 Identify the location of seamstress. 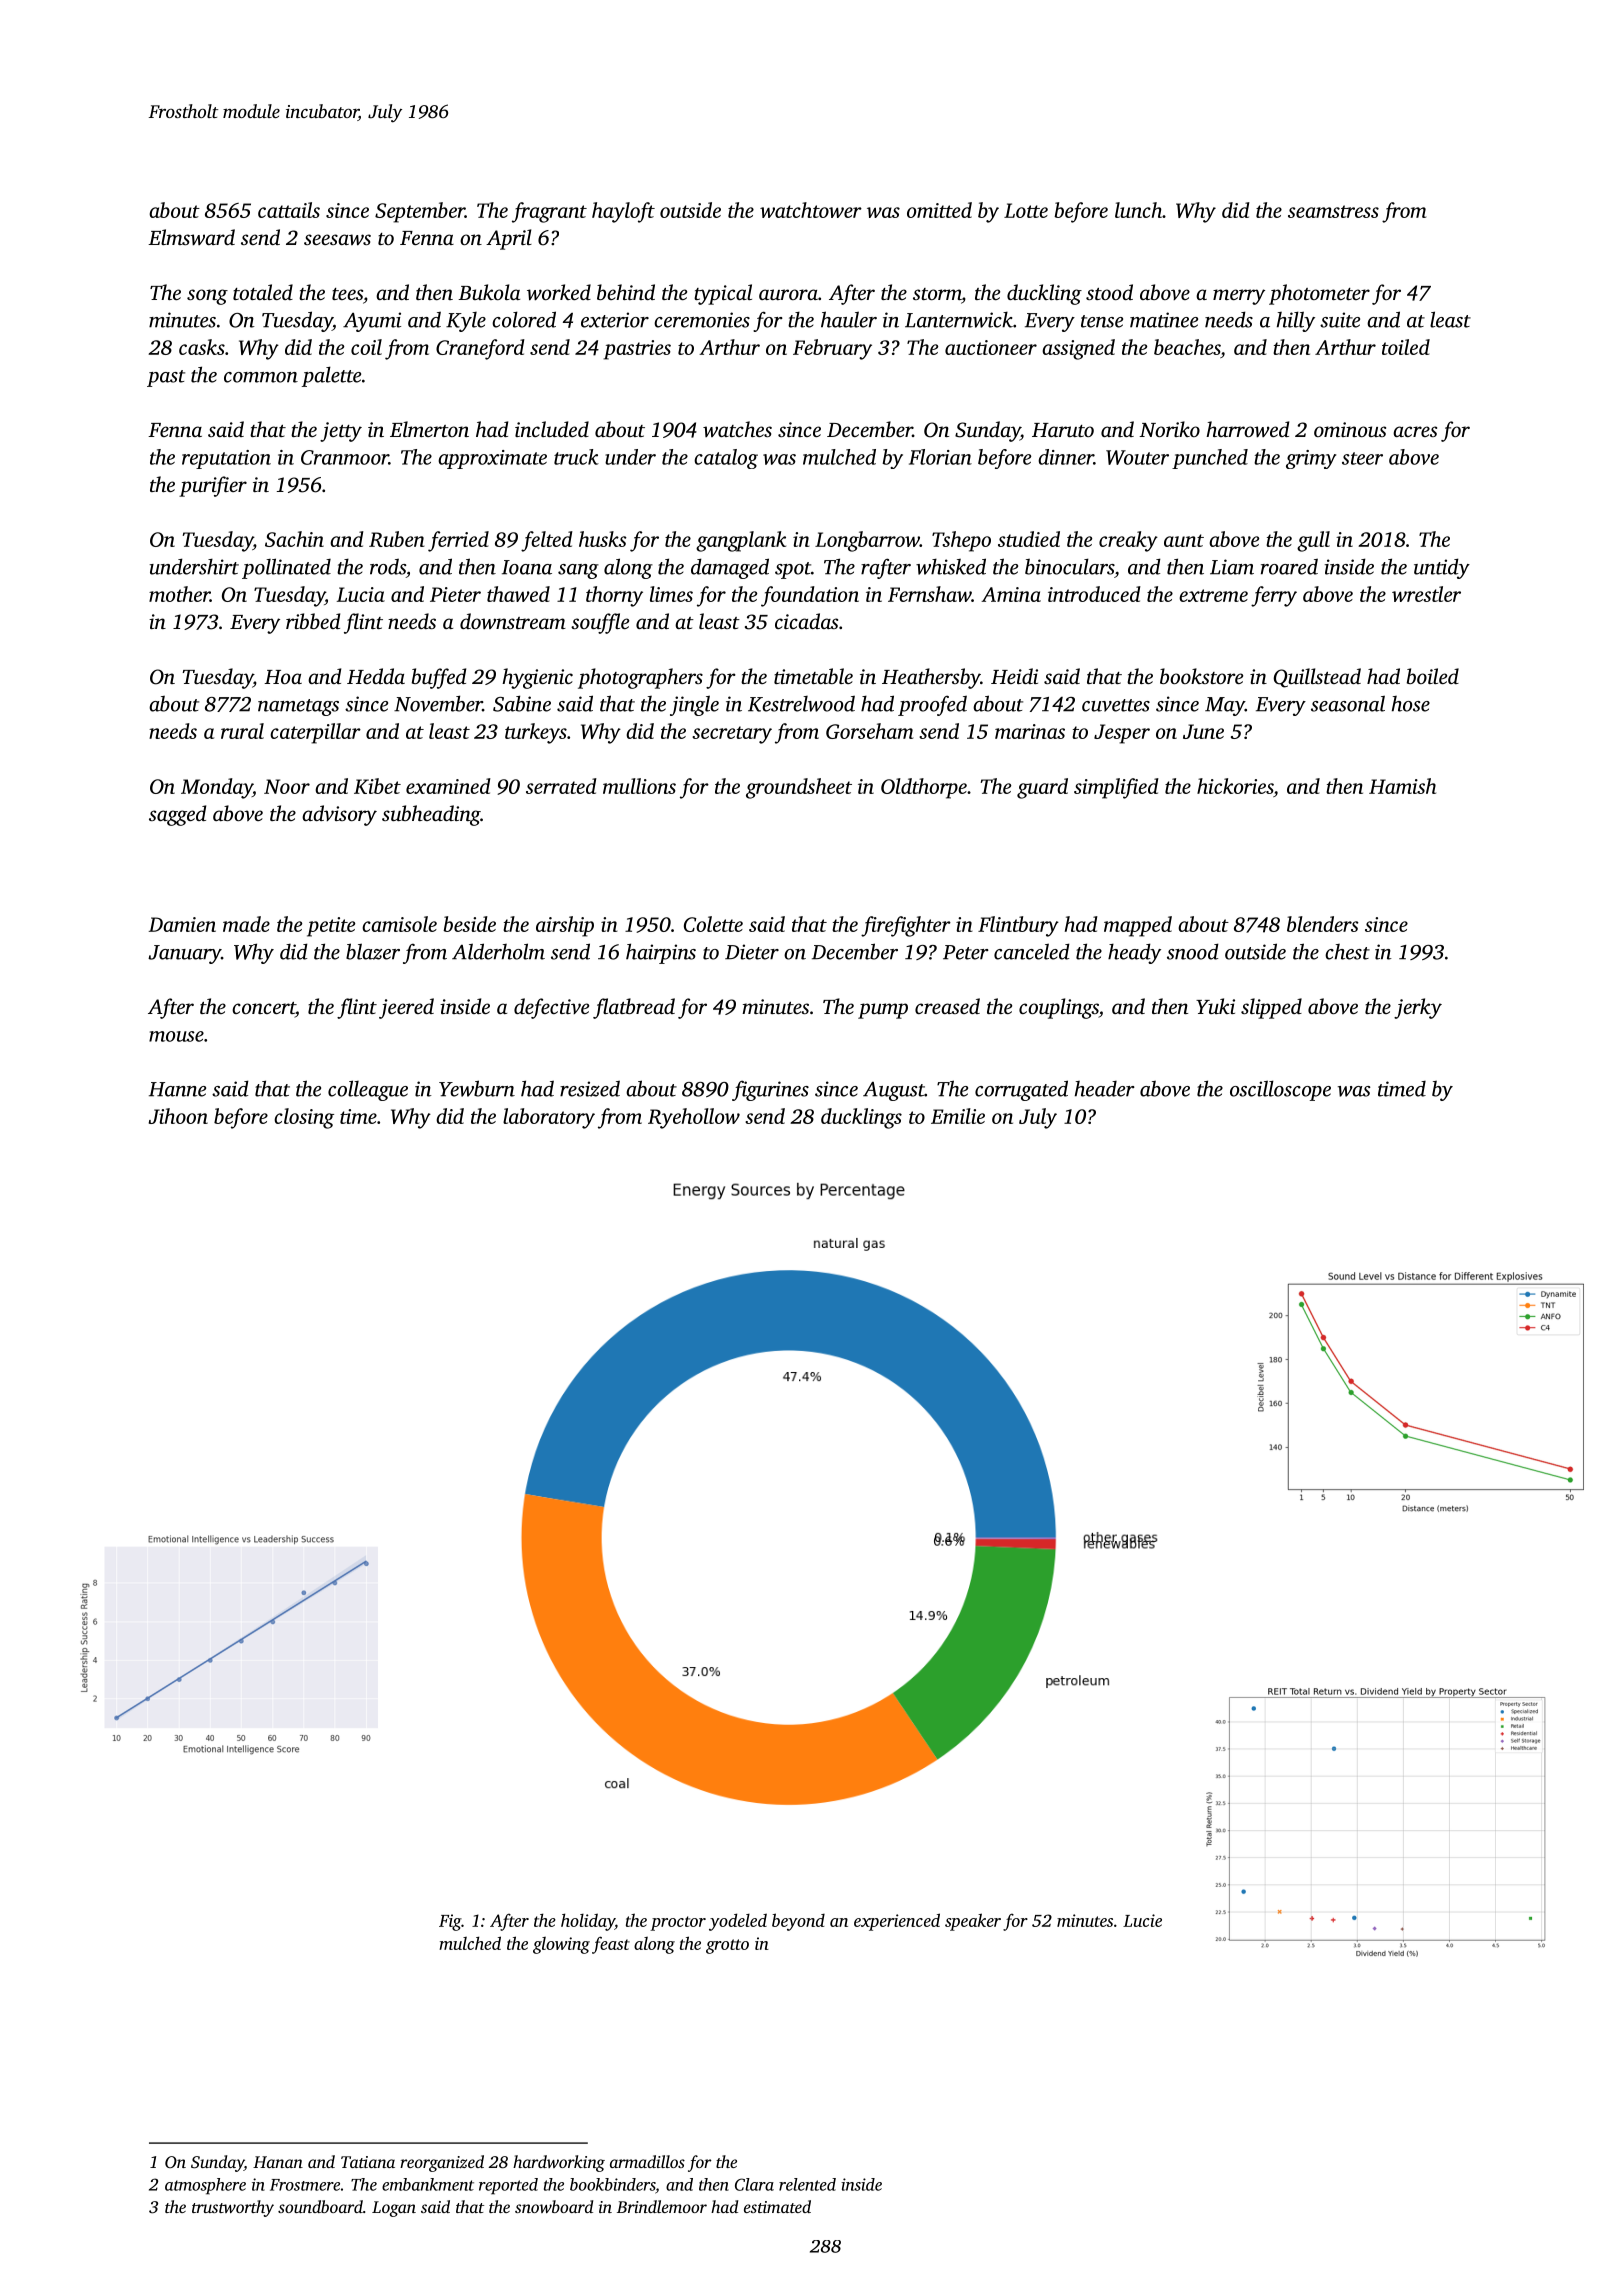
(1333, 211).
